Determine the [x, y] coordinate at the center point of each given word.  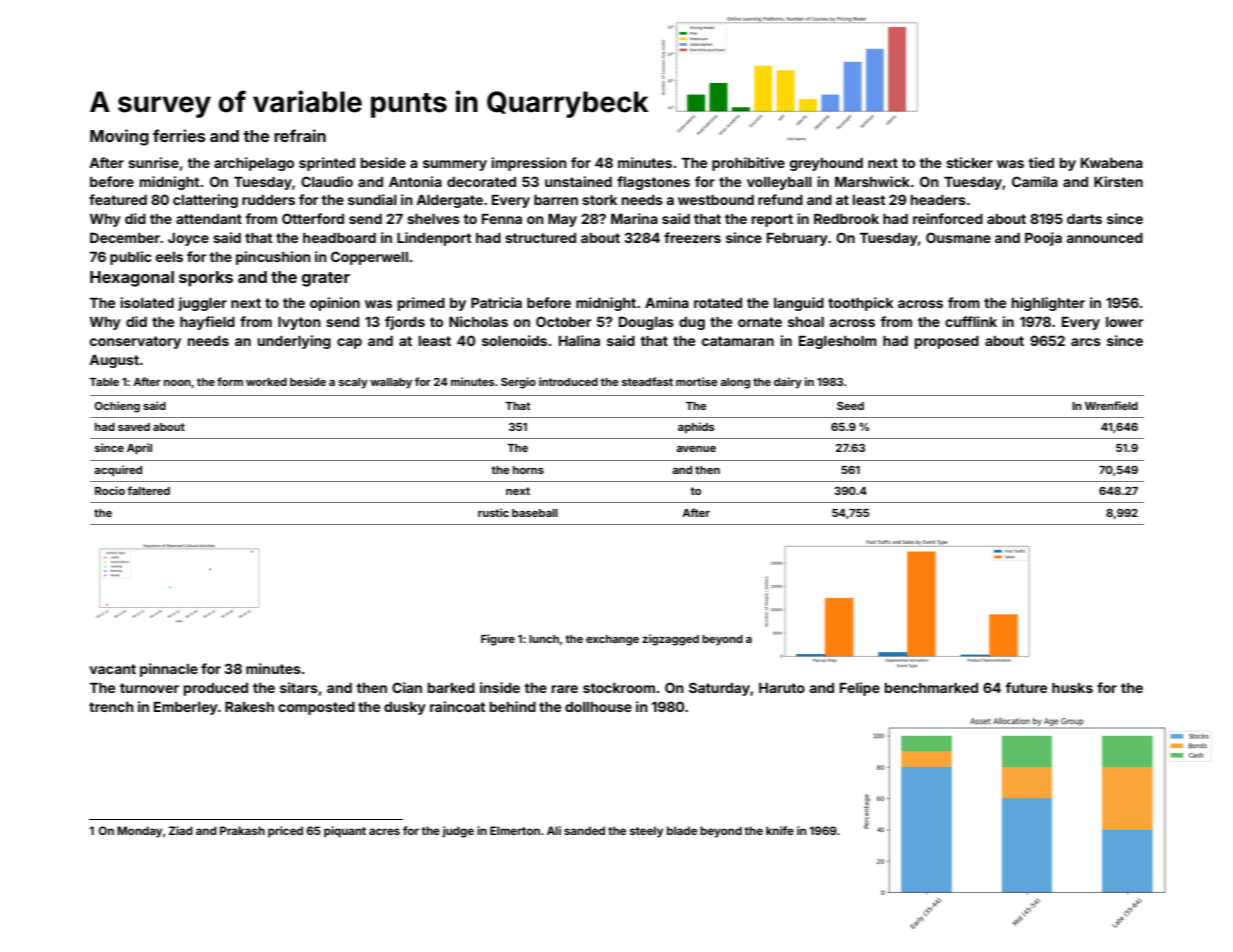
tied [1041, 162]
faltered [148, 490]
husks [1072, 688]
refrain [300, 135]
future [1026, 687]
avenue [696, 449]
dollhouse [598, 707]
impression [529, 164]
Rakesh [249, 707]
